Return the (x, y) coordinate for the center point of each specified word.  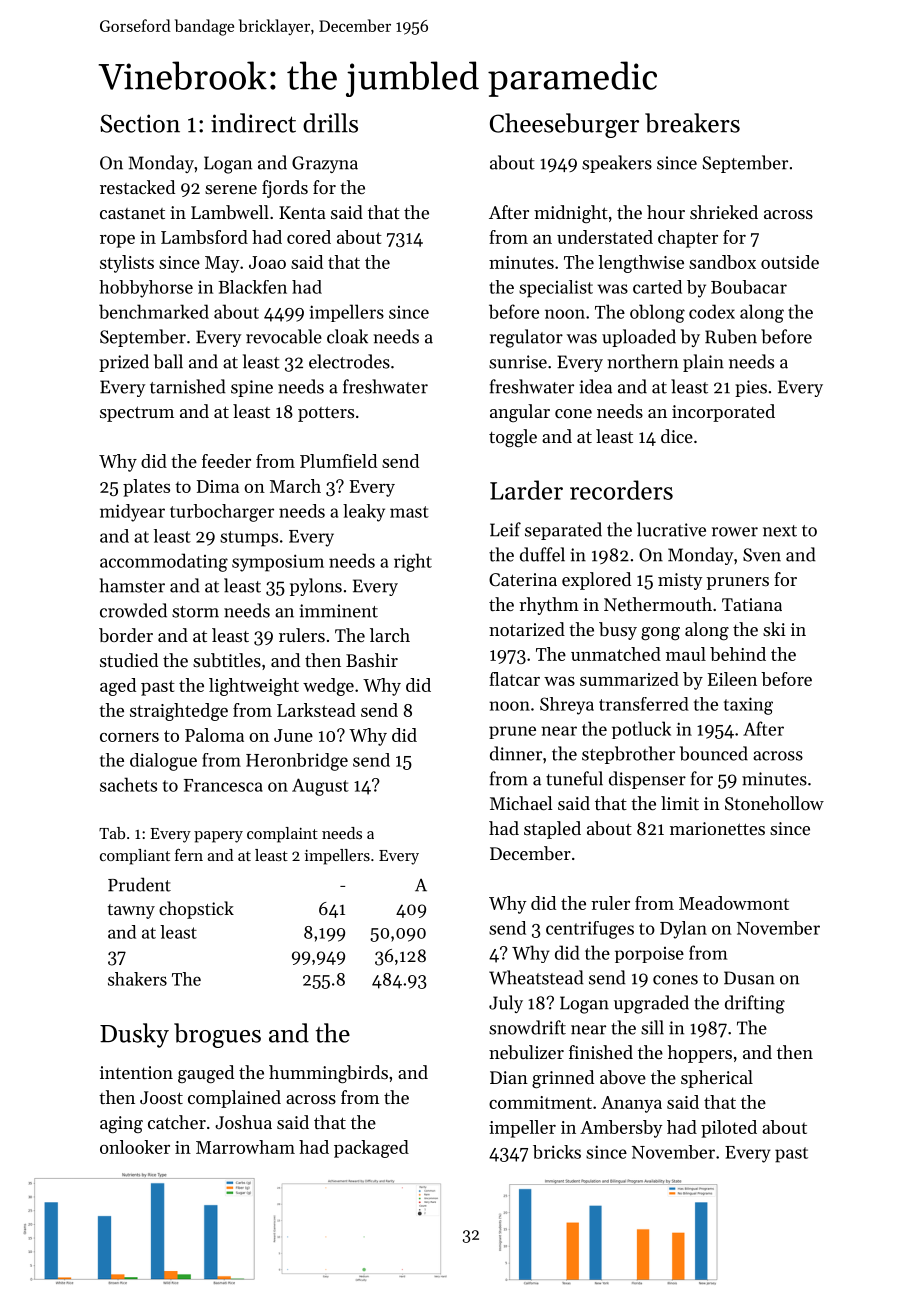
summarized (629, 679)
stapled (552, 830)
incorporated (723, 413)
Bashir (372, 660)
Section (140, 123)
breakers (692, 123)
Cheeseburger (564, 125)
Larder (526, 490)
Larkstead (316, 710)
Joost (161, 1097)
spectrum (137, 414)
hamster (132, 585)
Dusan (749, 978)
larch (390, 635)
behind (738, 654)
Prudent (139, 884)
